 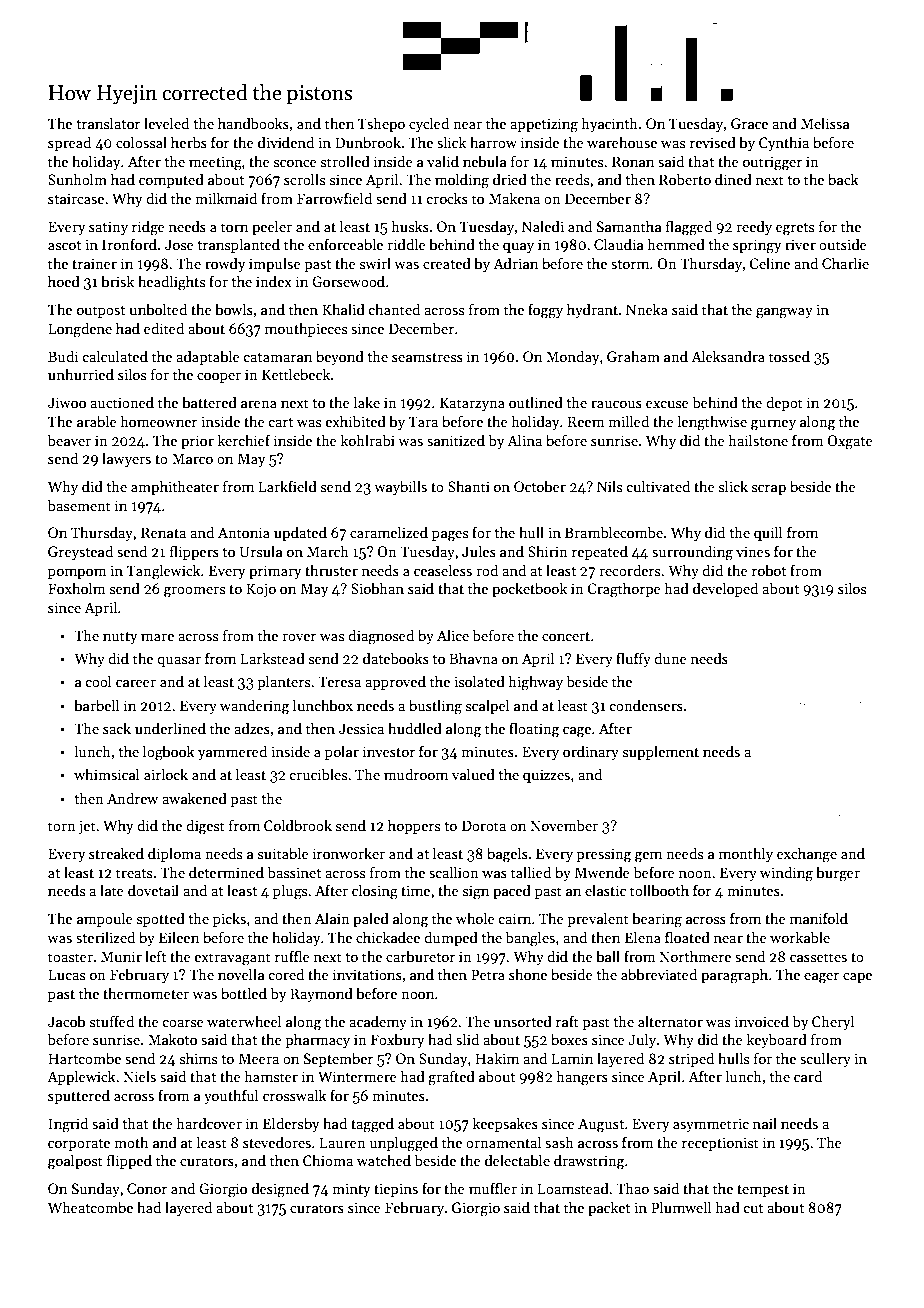 I want to click on cut, so click(x=753, y=1208).
